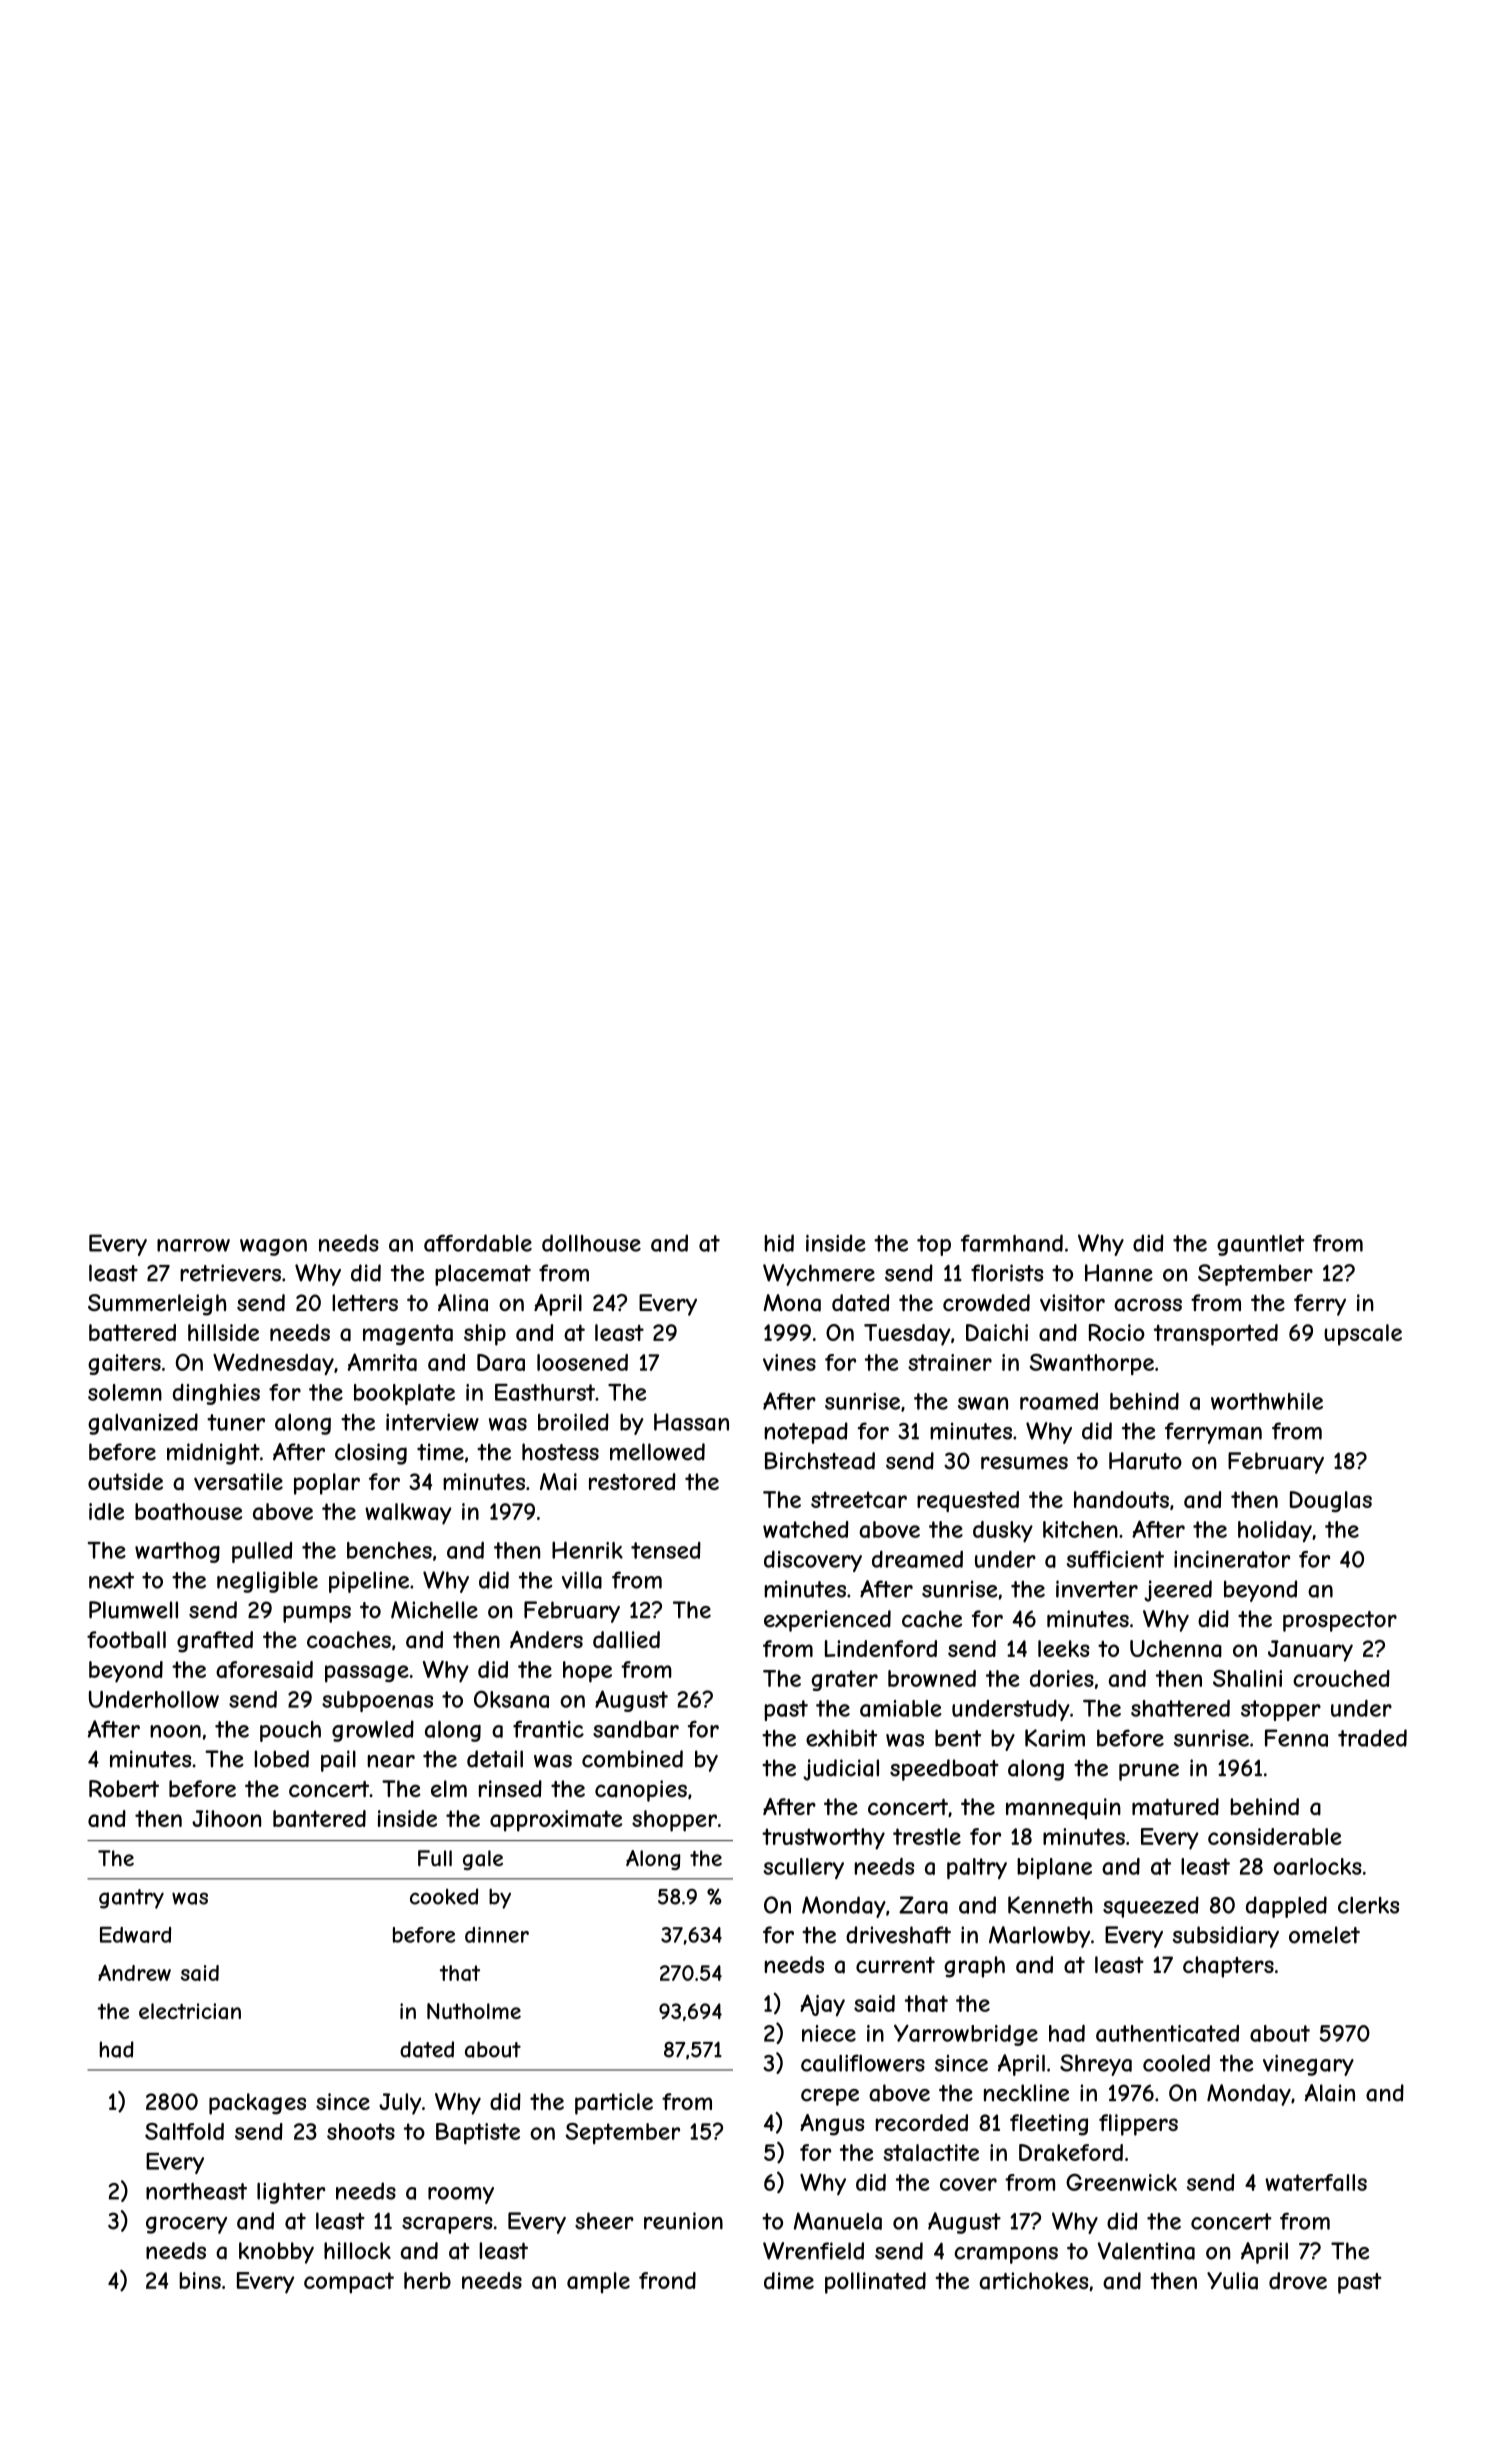 Image resolution: width=1496 pixels, height=2464 pixels. Describe the element at coordinates (875, 2283) in the document. I see `pollinated` at that location.
